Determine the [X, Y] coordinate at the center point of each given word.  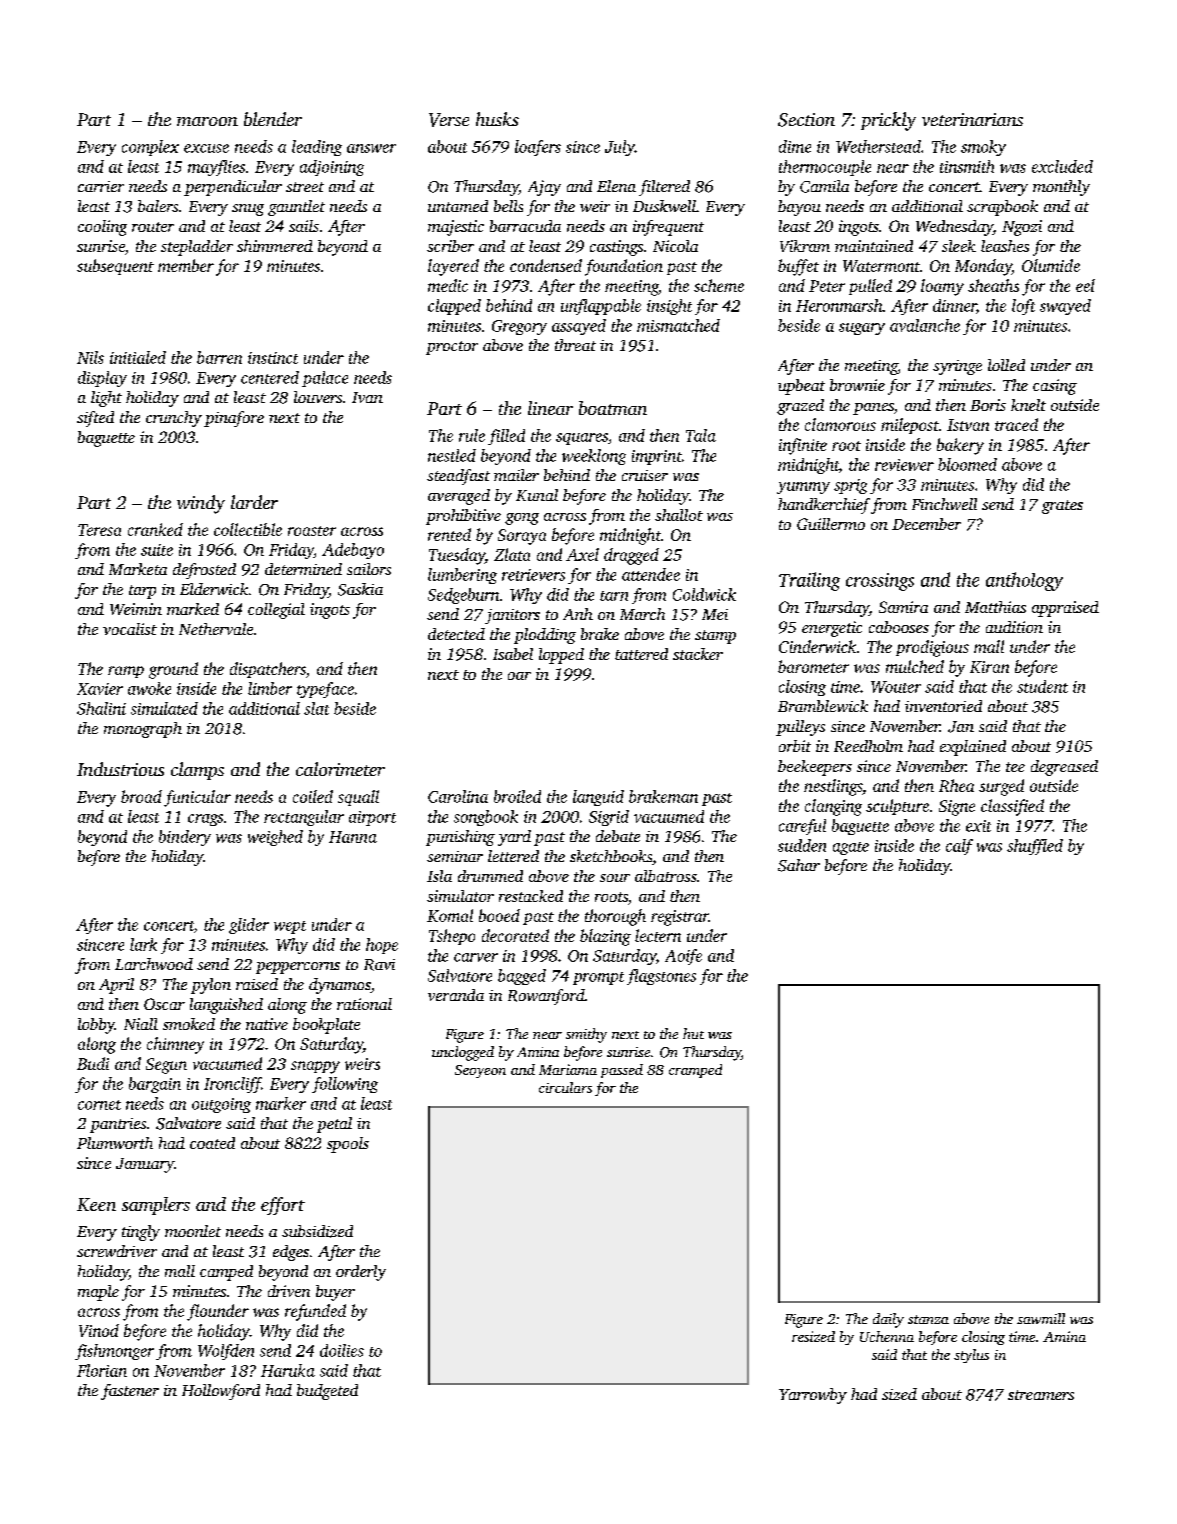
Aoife [683, 957]
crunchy [174, 419]
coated [212, 1143]
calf [959, 847]
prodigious [932, 648]
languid [598, 798]
